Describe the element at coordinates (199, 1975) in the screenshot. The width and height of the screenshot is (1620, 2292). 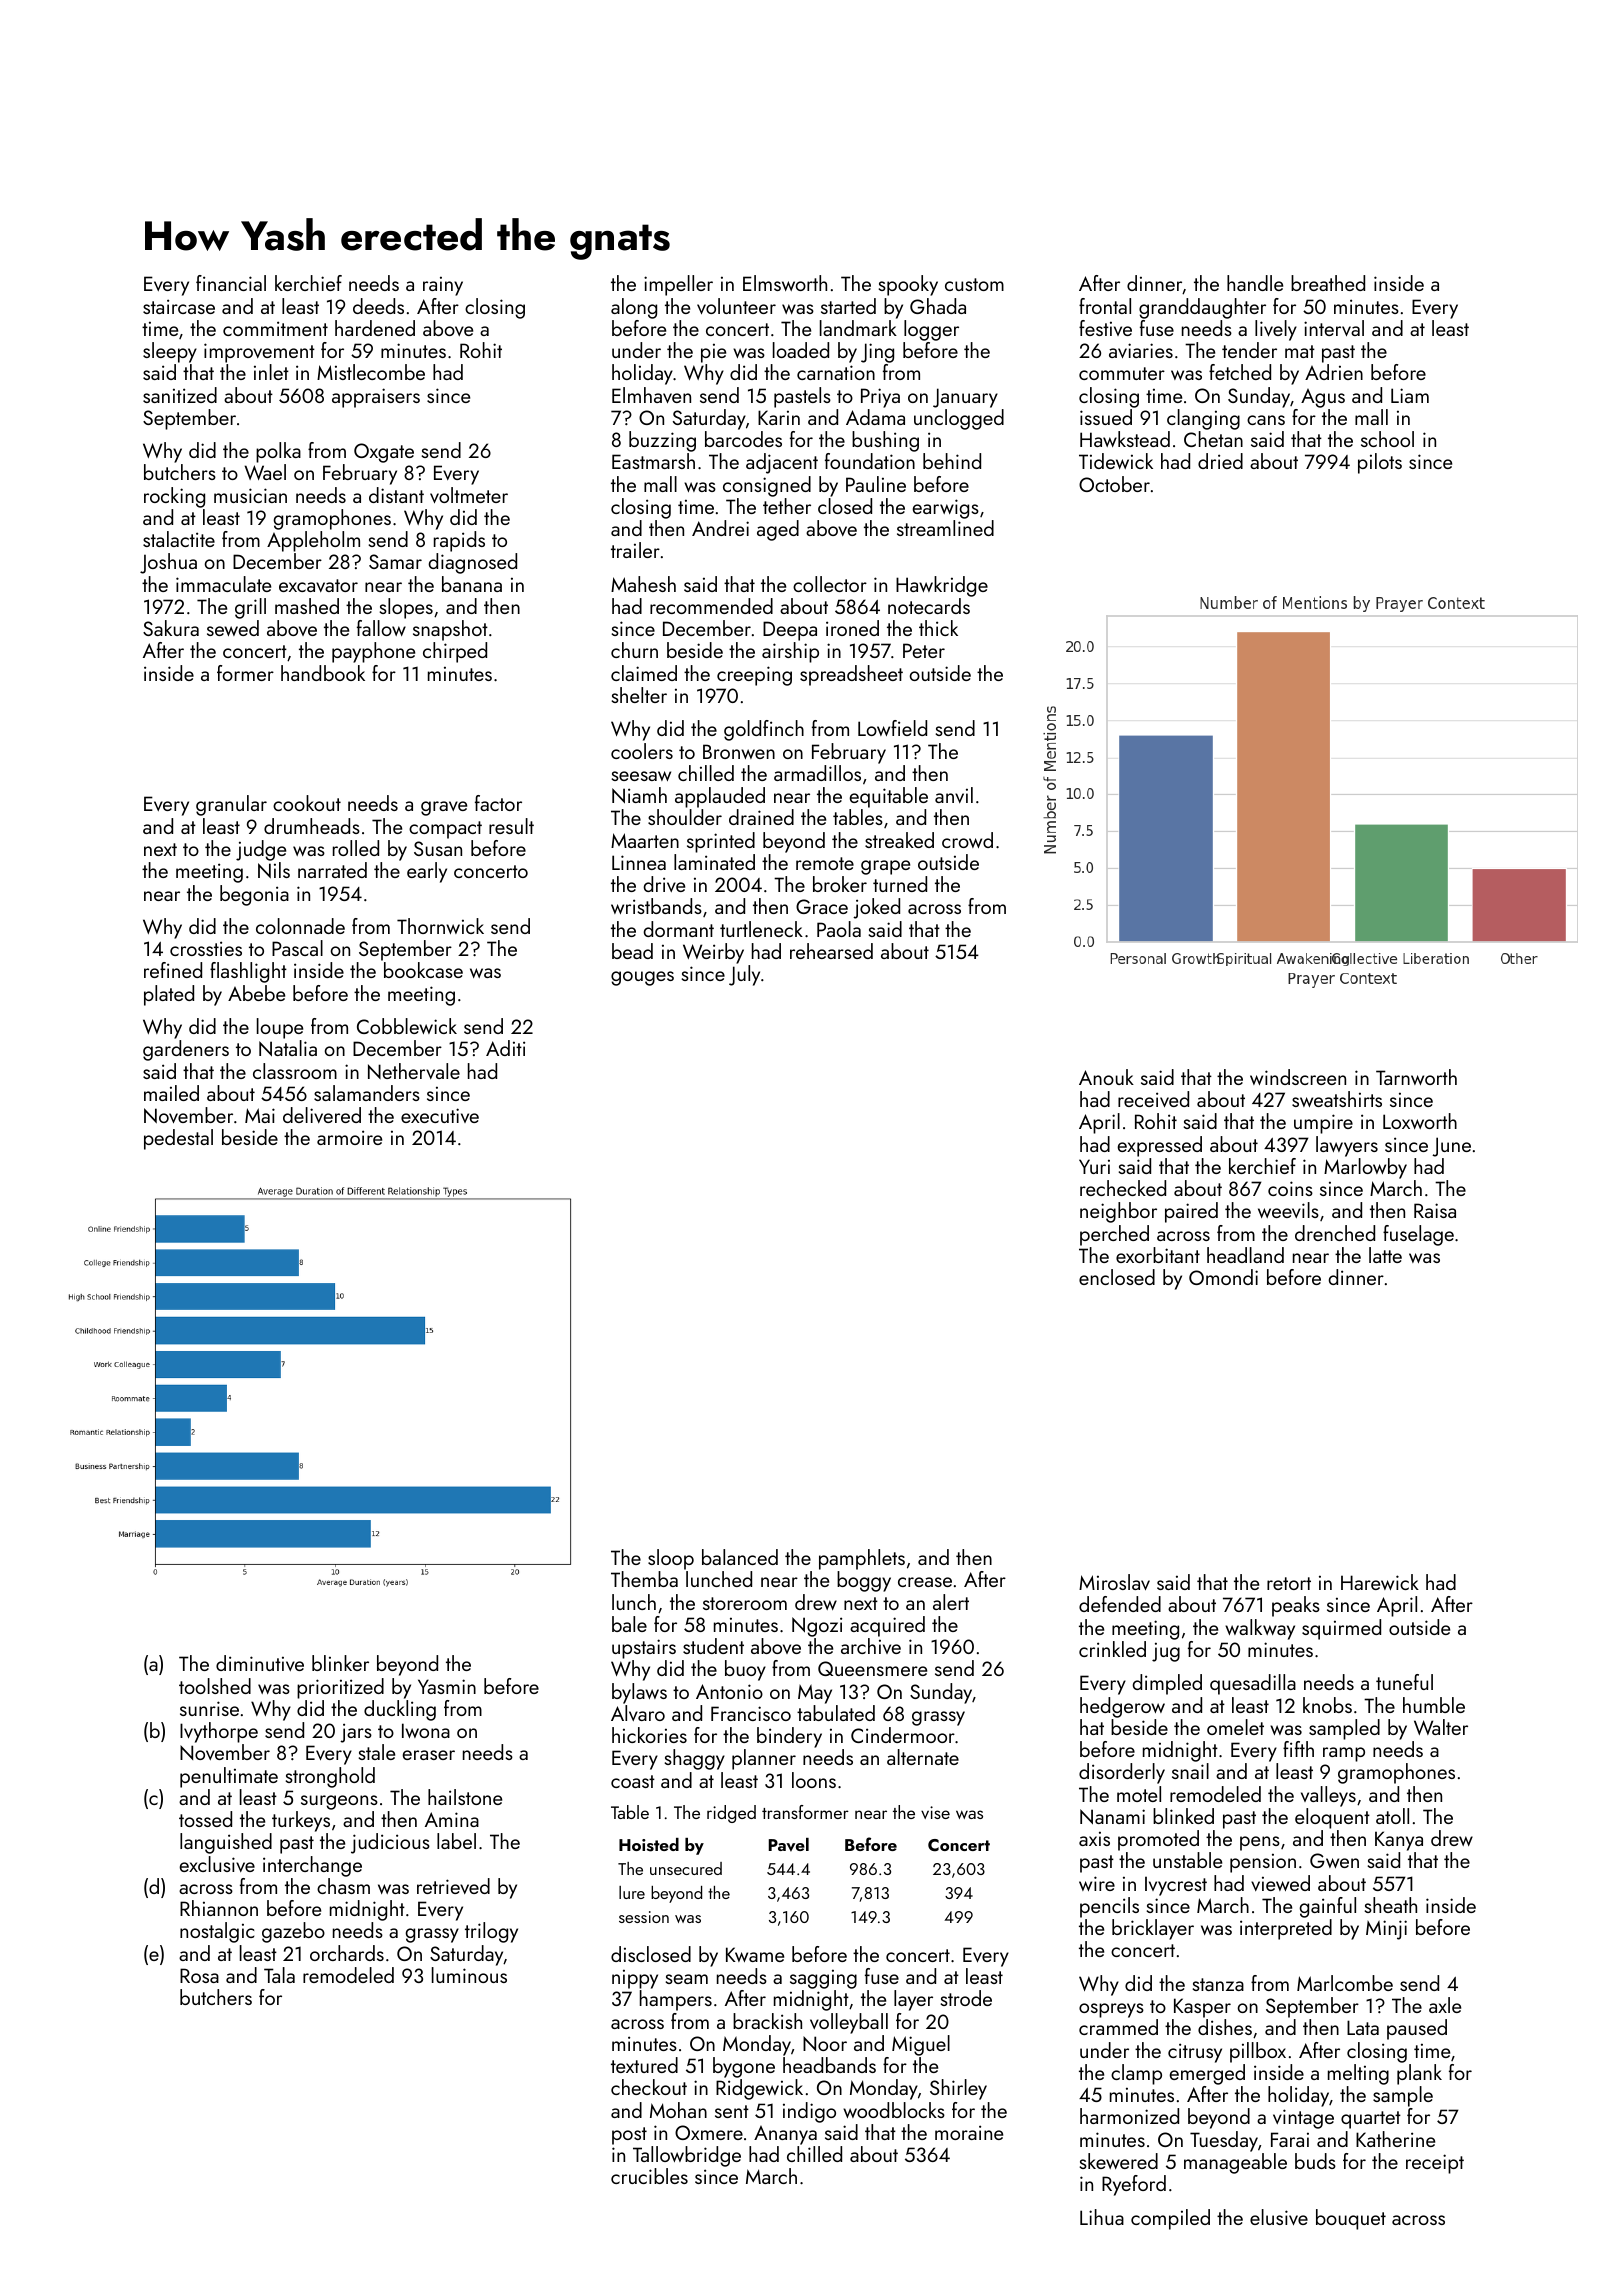
I see `Rosa` at that location.
